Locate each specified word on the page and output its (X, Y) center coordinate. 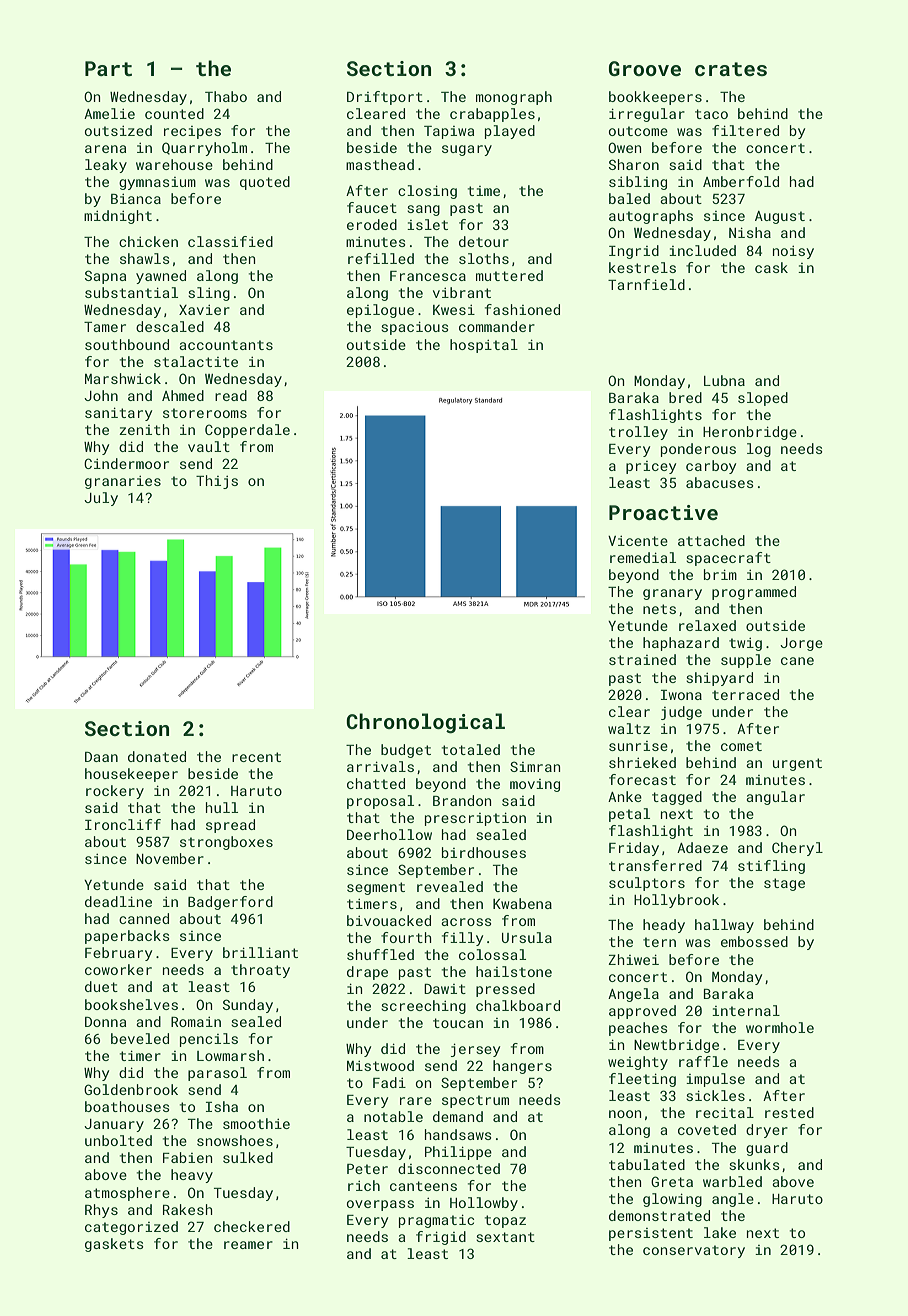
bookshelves (131, 1004)
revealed (450, 886)
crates (731, 69)
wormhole (780, 1027)
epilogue (380, 311)
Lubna (724, 380)
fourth (406, 937)
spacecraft (728, 559)
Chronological (425, 723)
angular (775, 798)
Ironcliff (123, 824)
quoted (265, 183)
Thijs (217, 482)
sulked (248, 1157)
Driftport (385, 98)
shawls (144, 258)
